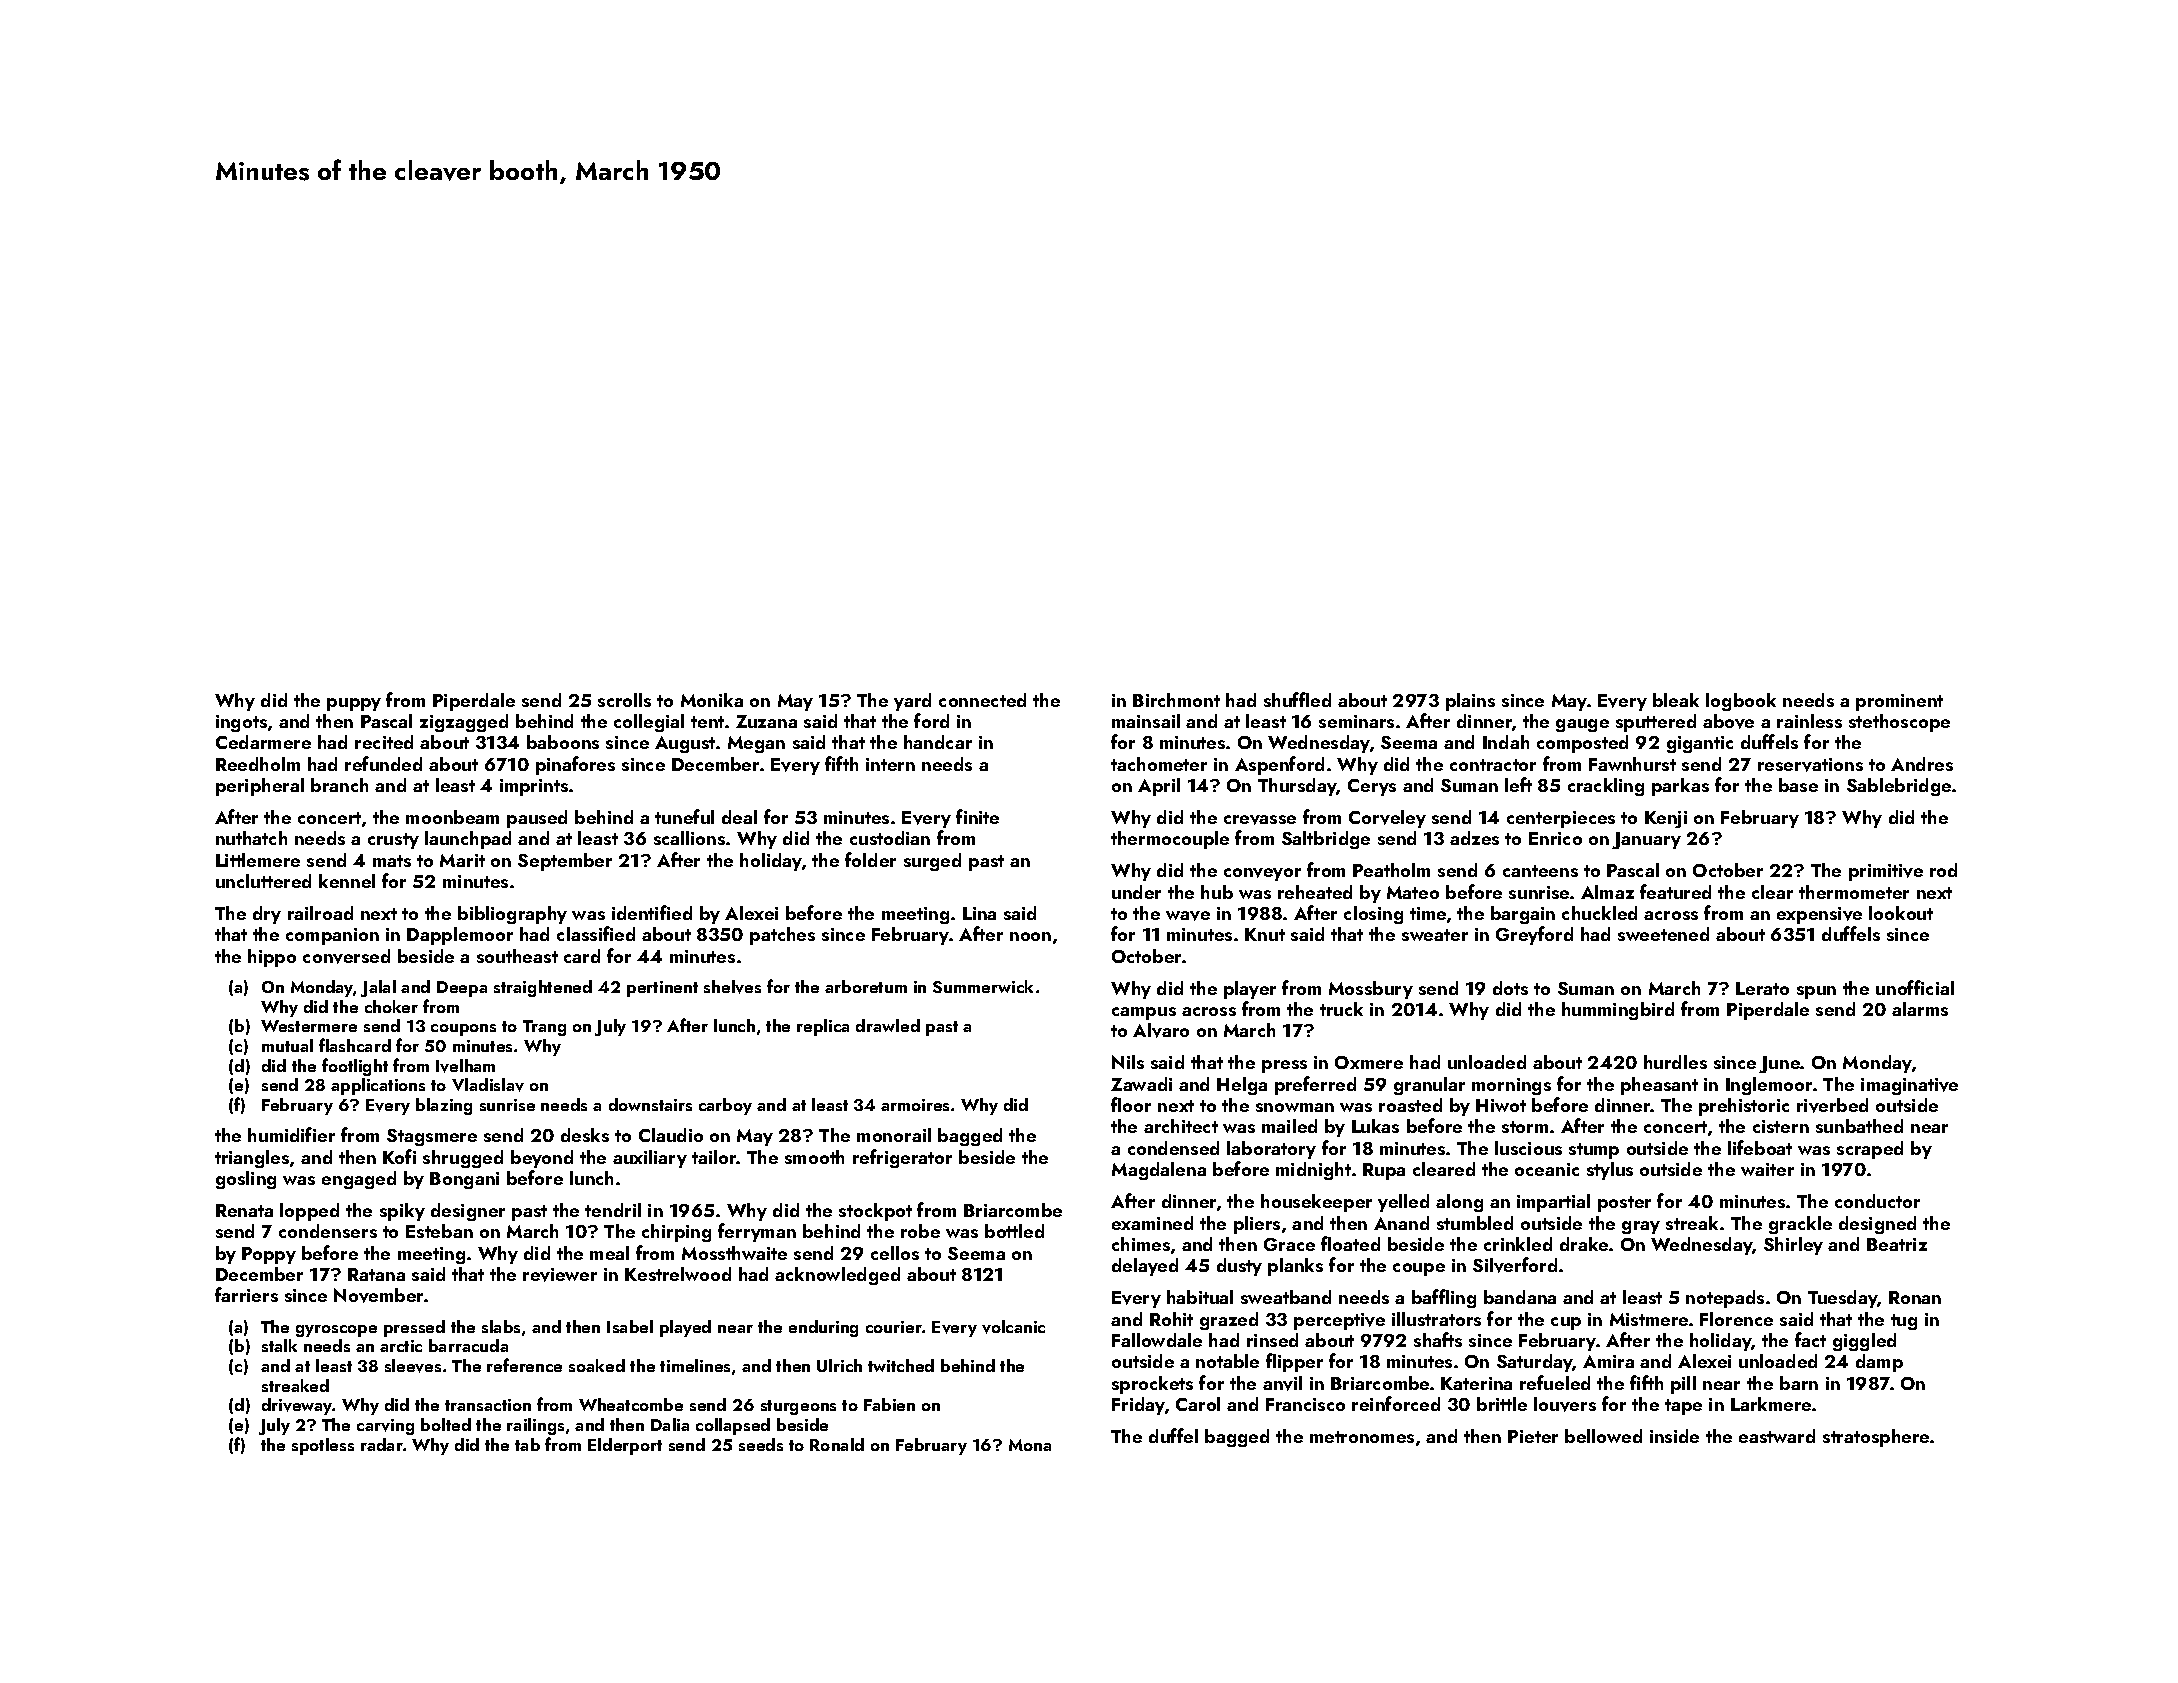 This page has width=2178, height=1683. I want to click on connected, so click(982, 700).
